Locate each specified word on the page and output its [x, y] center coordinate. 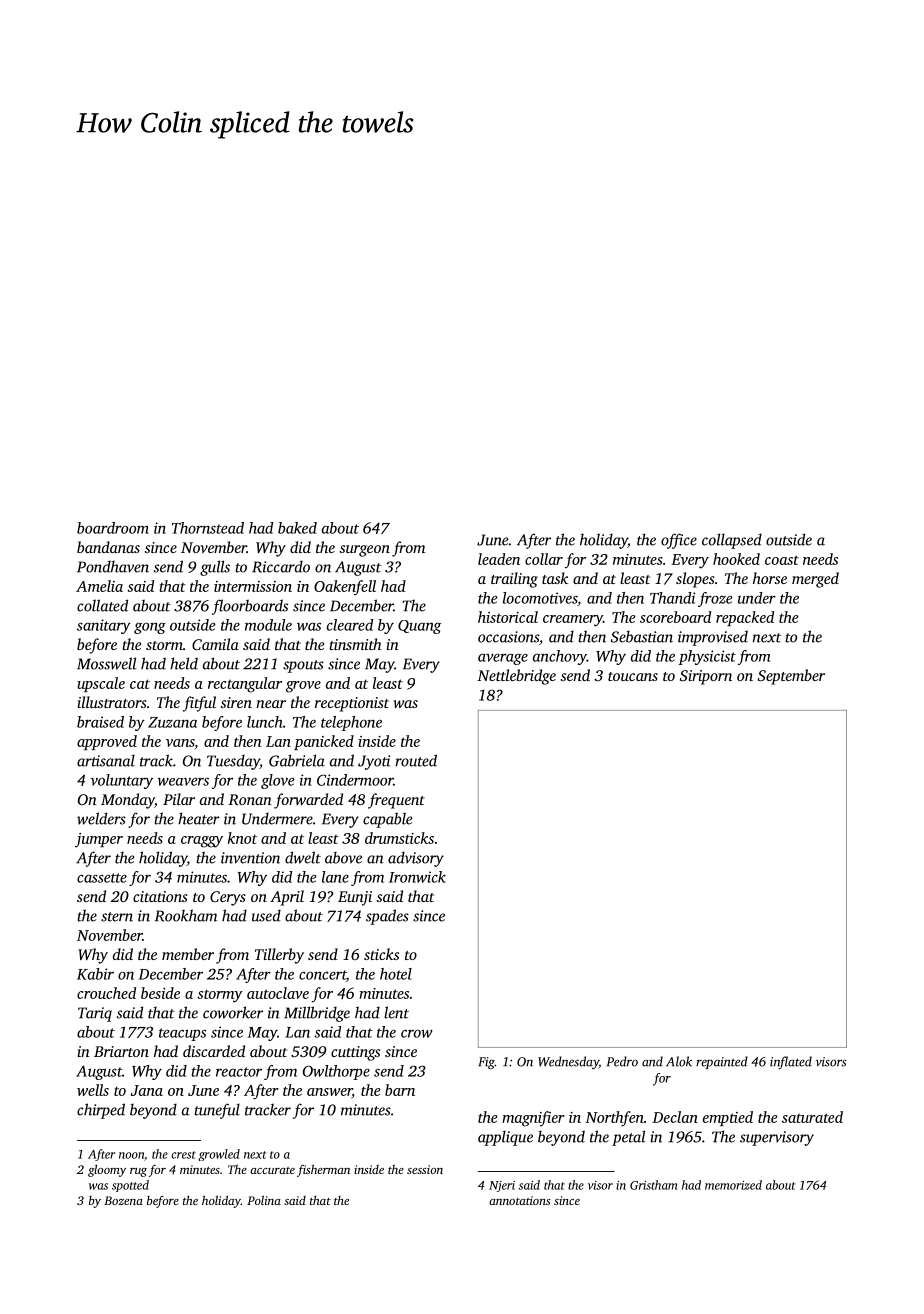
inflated [791, 1062]
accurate [272, 1170]
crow [417, 1033]
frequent [396, 801]
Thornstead [208, 528]
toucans [633, 676]
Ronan [250, 799]
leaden [499, 559]
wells [93, 1090]
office [679, 541]
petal [628, 1138]
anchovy [560, 657]
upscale [101, 684]
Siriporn [706, 677]
